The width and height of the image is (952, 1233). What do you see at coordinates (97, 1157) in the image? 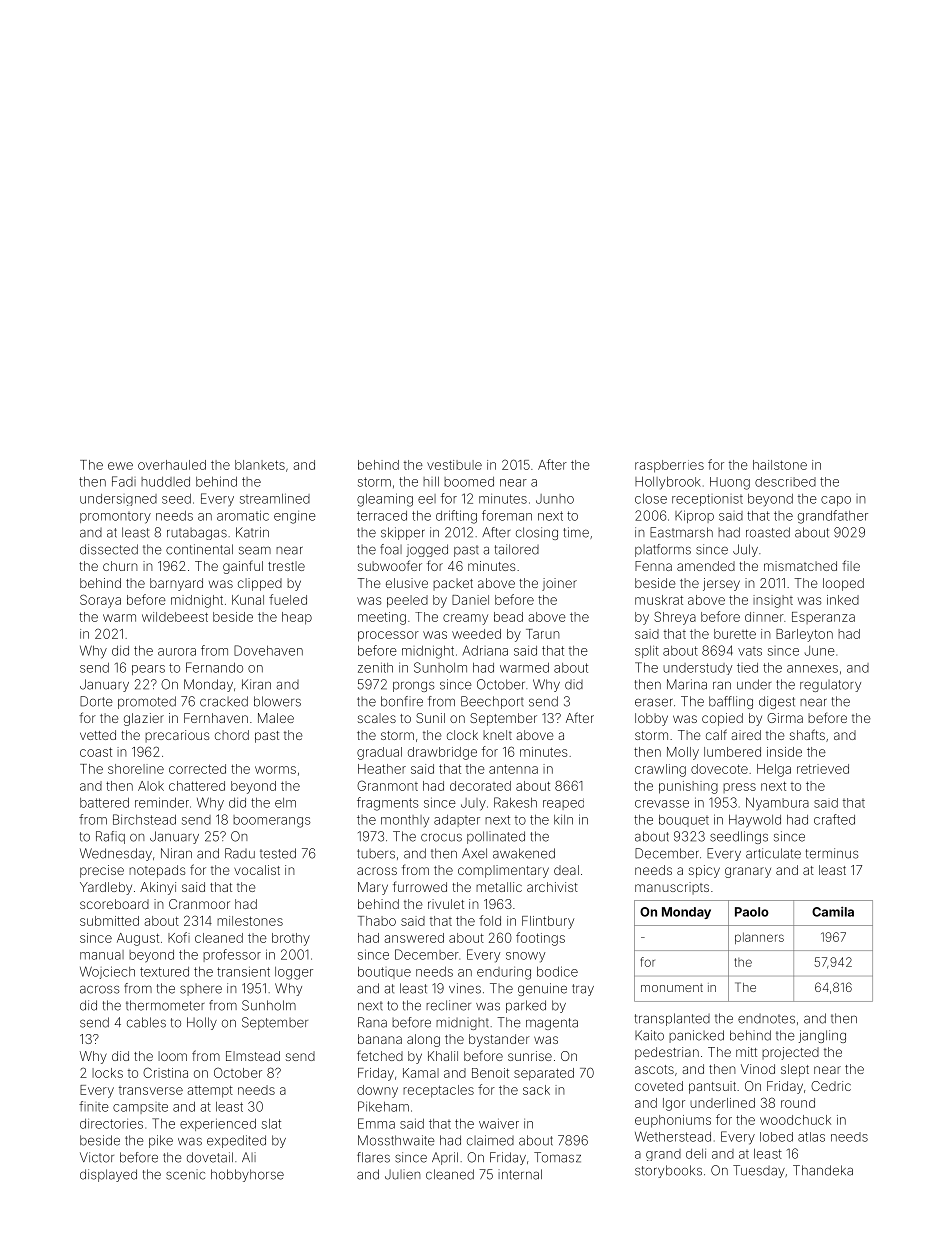
I see `Victor` at bounding box center [97, 1157].
